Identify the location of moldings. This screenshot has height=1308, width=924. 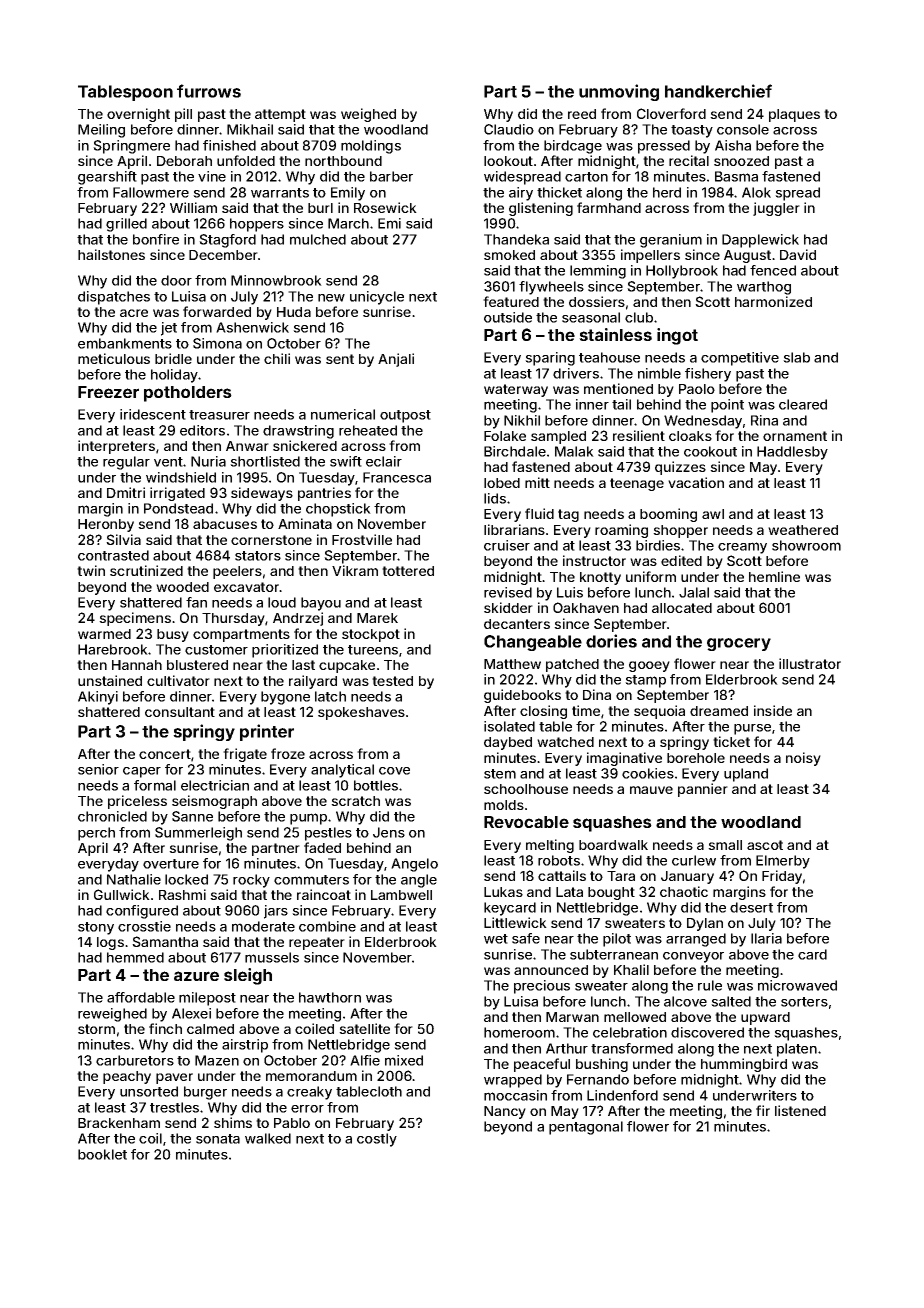
(371, 147).
